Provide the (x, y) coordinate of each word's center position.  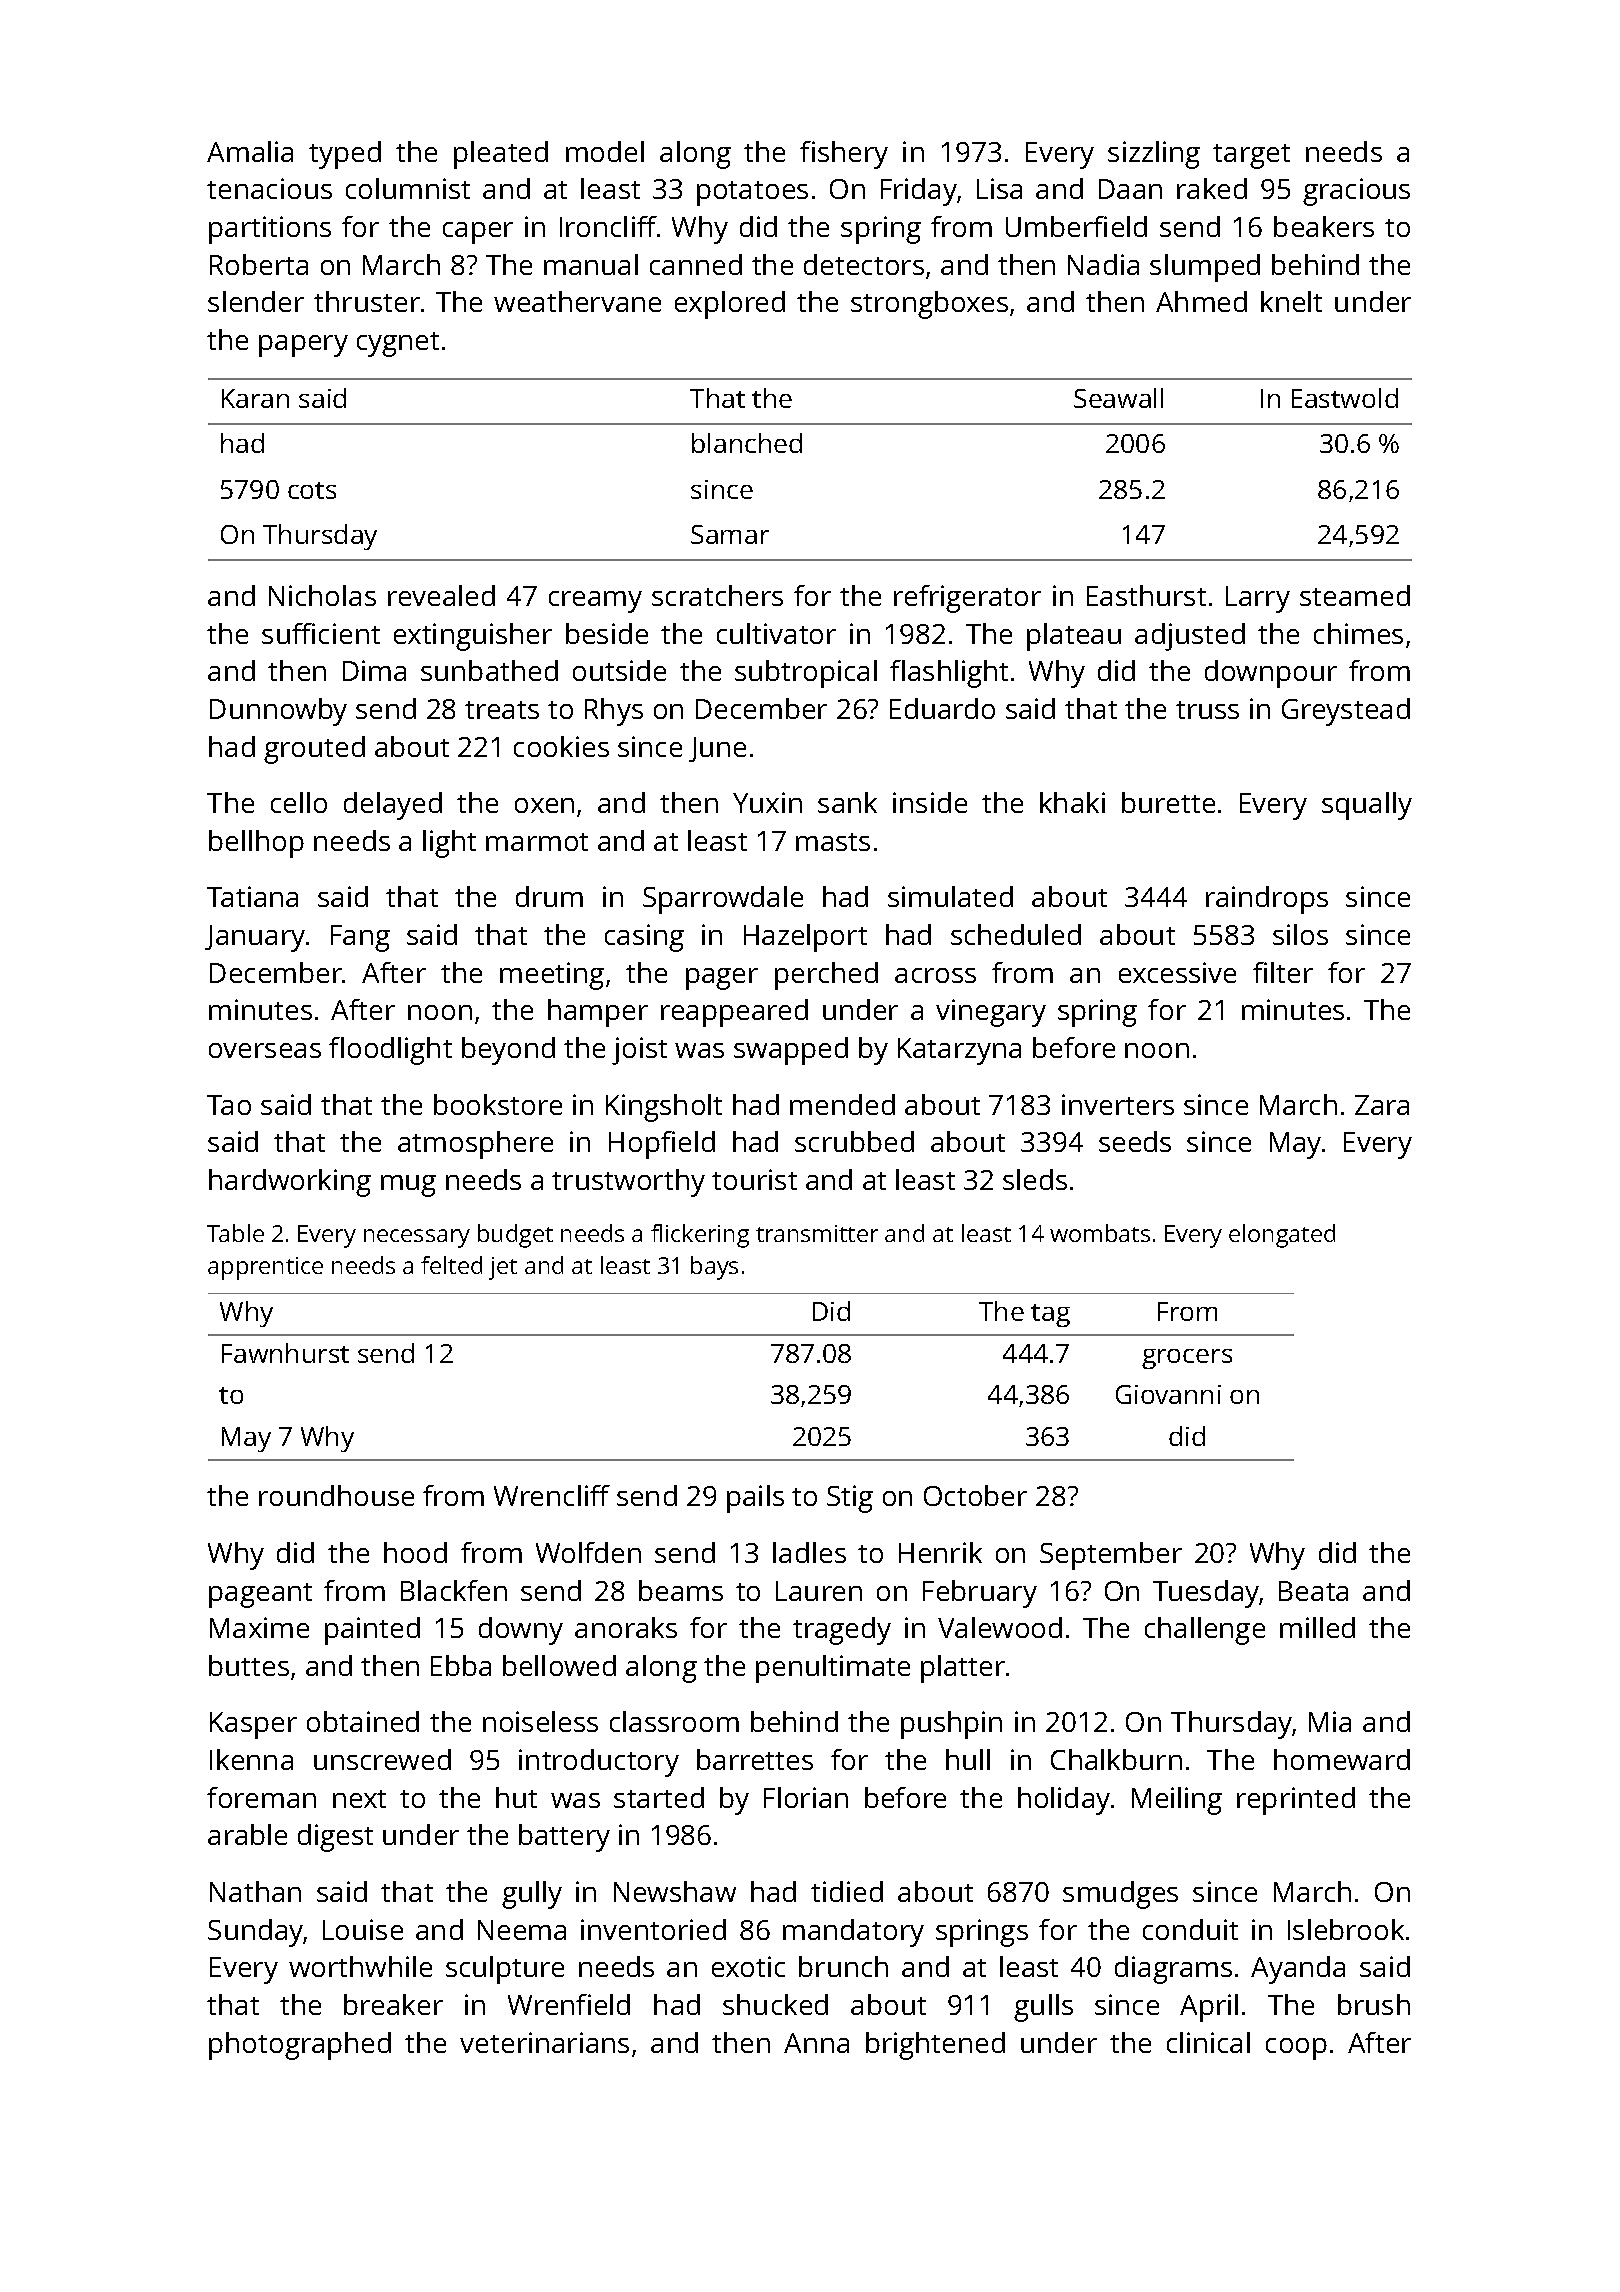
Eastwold (1345, 398)
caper (478, 233)
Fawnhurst (285, 1353)
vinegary (991, 1013)
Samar (730, 534)
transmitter (817, 1233)
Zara (1382, 1105)
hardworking (290, 1183)
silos (1300, 934)
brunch (843, 1966)
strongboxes (929, 305)
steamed (1355, 595)
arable (247, 1834)
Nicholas (322, 595)
